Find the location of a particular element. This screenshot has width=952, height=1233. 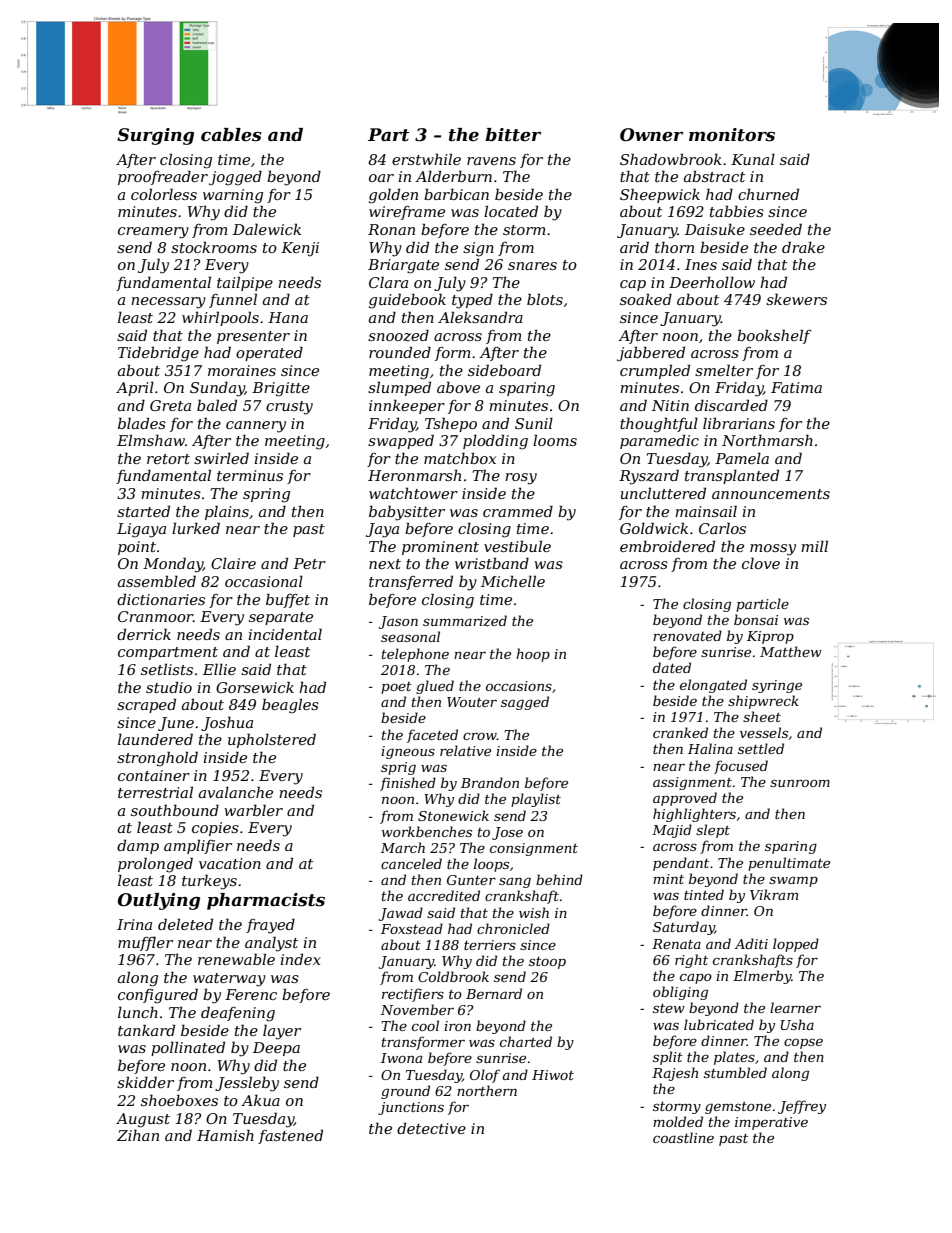

bitter is located at coordinates (513, 135).
